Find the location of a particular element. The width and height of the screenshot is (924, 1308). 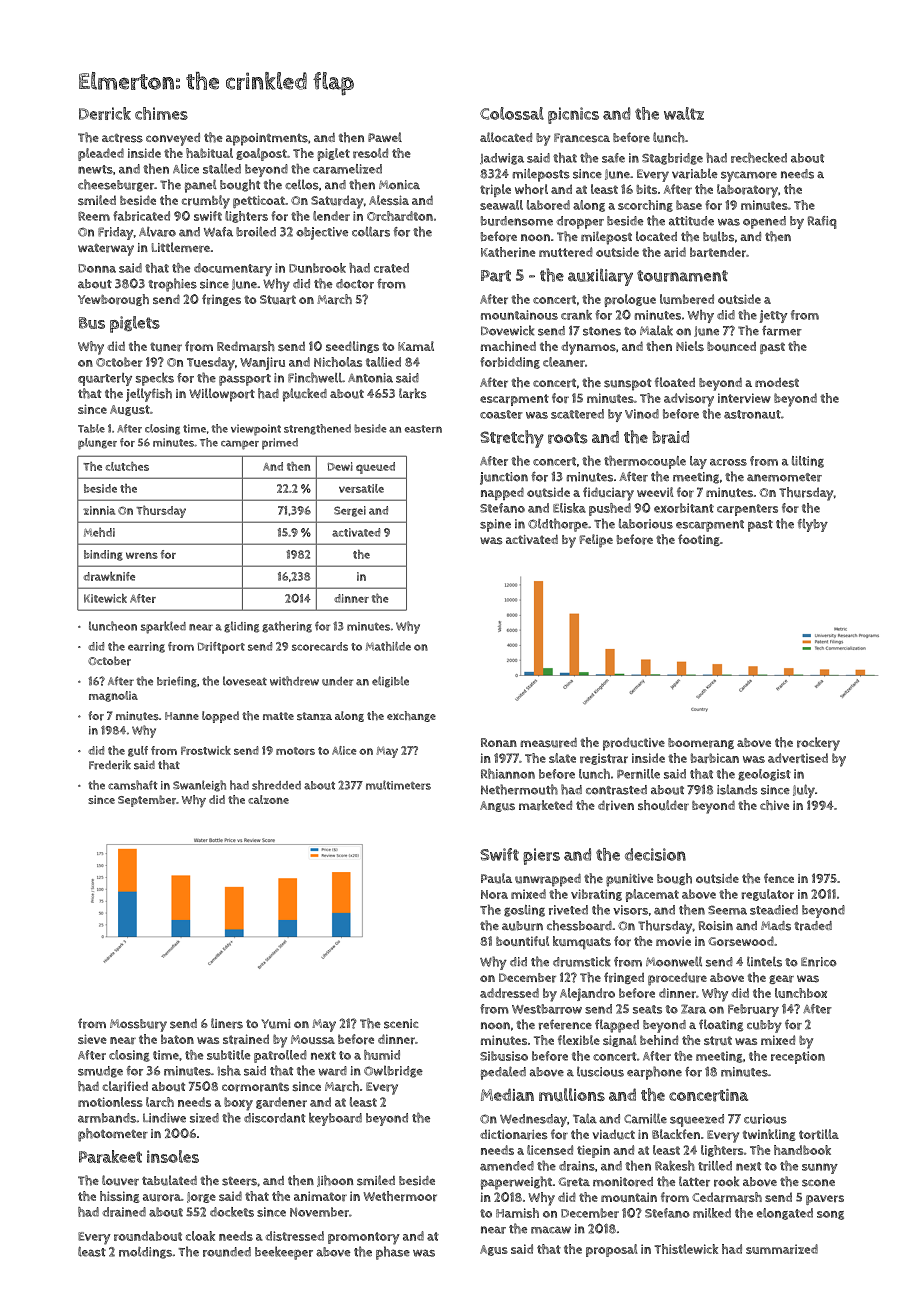

gliding is located at coordinates (241, 627).
